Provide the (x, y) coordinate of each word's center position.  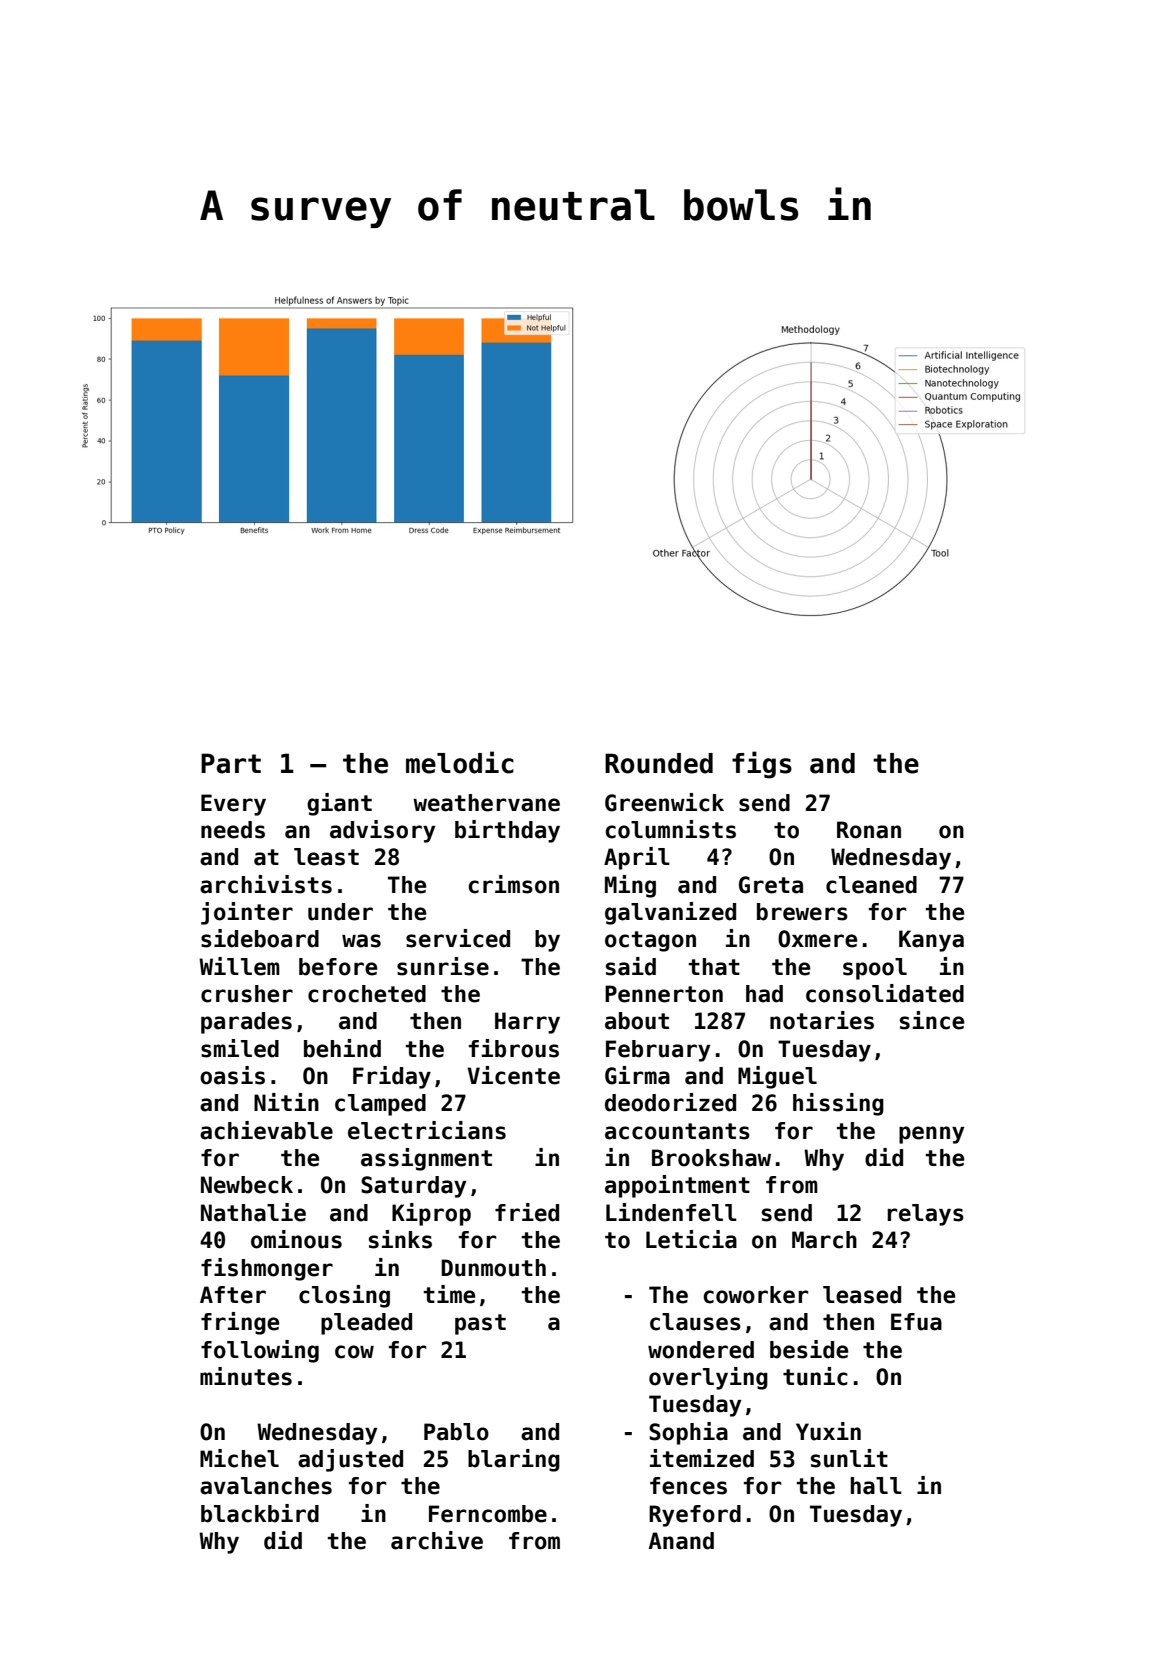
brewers (802, 912)
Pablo (456, 1432)
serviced (458, 938)
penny (932, 1135)
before (338, 967)
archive (437, 1540)
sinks (400, 1239)
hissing (838, 1104)
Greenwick (664, 802)
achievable (266, 1130)
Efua (916, 1322)
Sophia (688, 1433)
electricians (427, 1130)
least (326, 857)
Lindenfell (671, 1212)
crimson (513, 884)
